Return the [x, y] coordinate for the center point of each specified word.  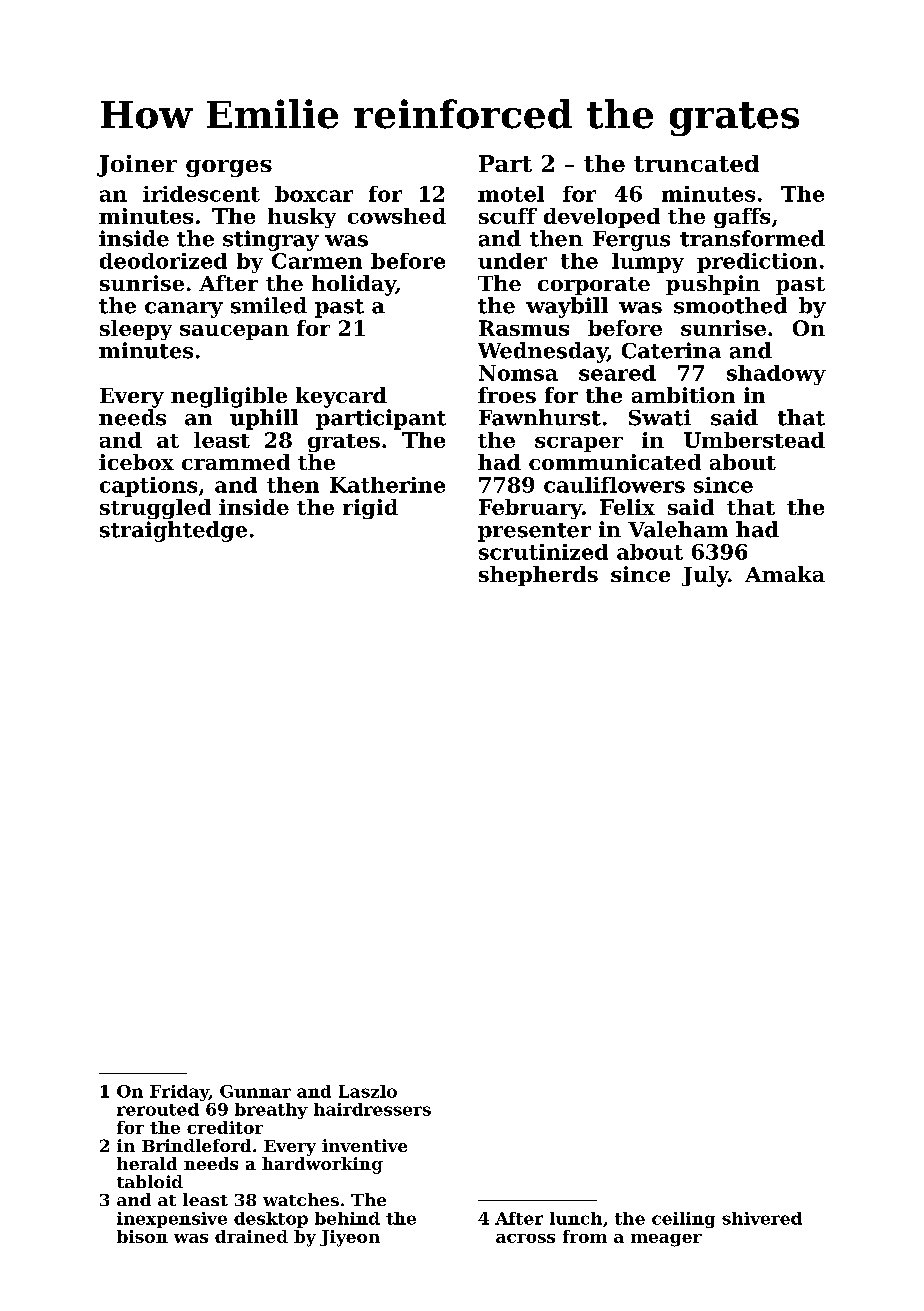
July [705, 576]
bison [142, 1236]
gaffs [742, 218]
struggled [155, 509]
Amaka [785, 574]
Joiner [137, 166]
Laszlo [368, 1091]
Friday [179, 1093]
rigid [370, 509]
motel [511, 194]
